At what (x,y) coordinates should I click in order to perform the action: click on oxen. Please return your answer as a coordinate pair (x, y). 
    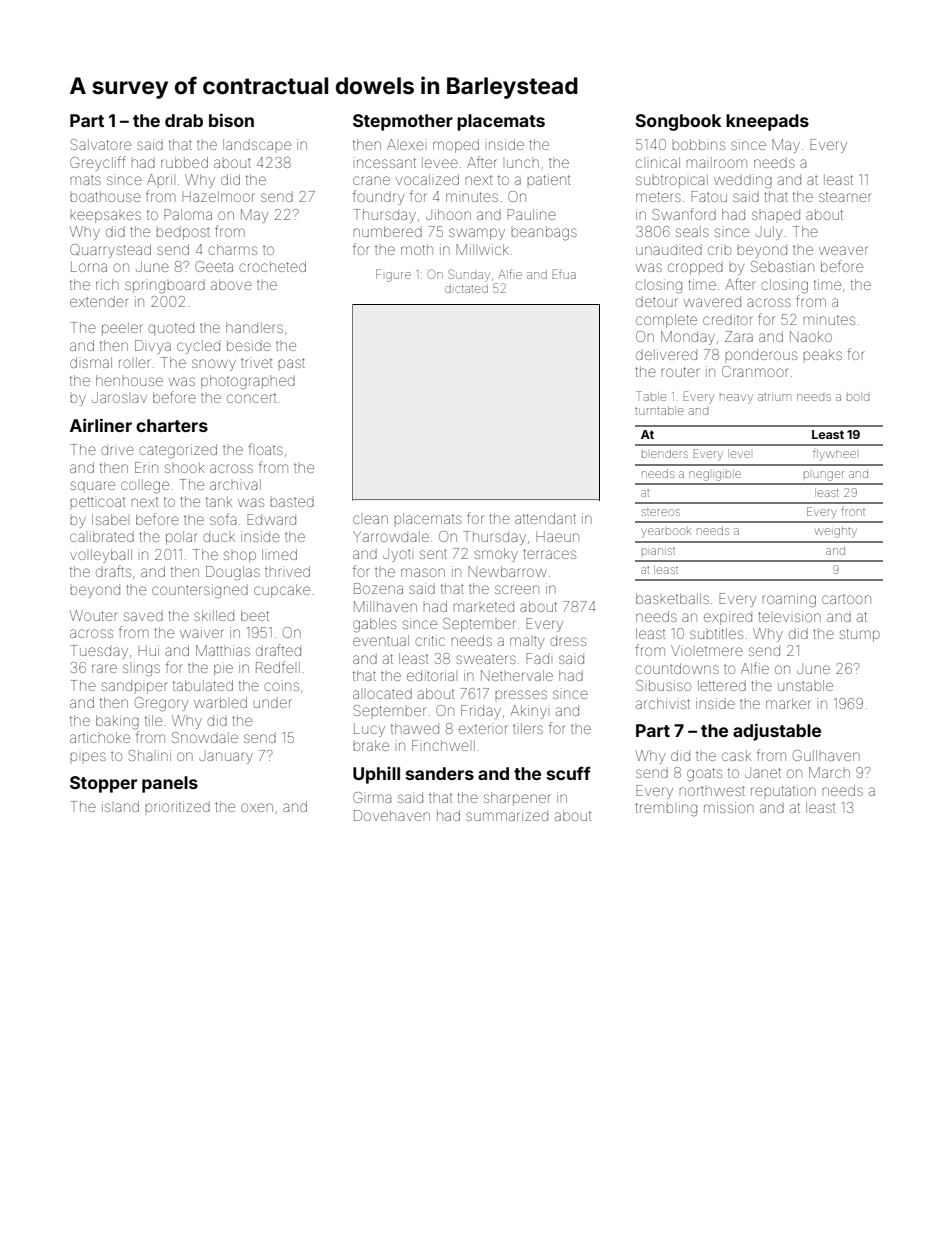
    Looking at the image, I should click on (257, 807).
